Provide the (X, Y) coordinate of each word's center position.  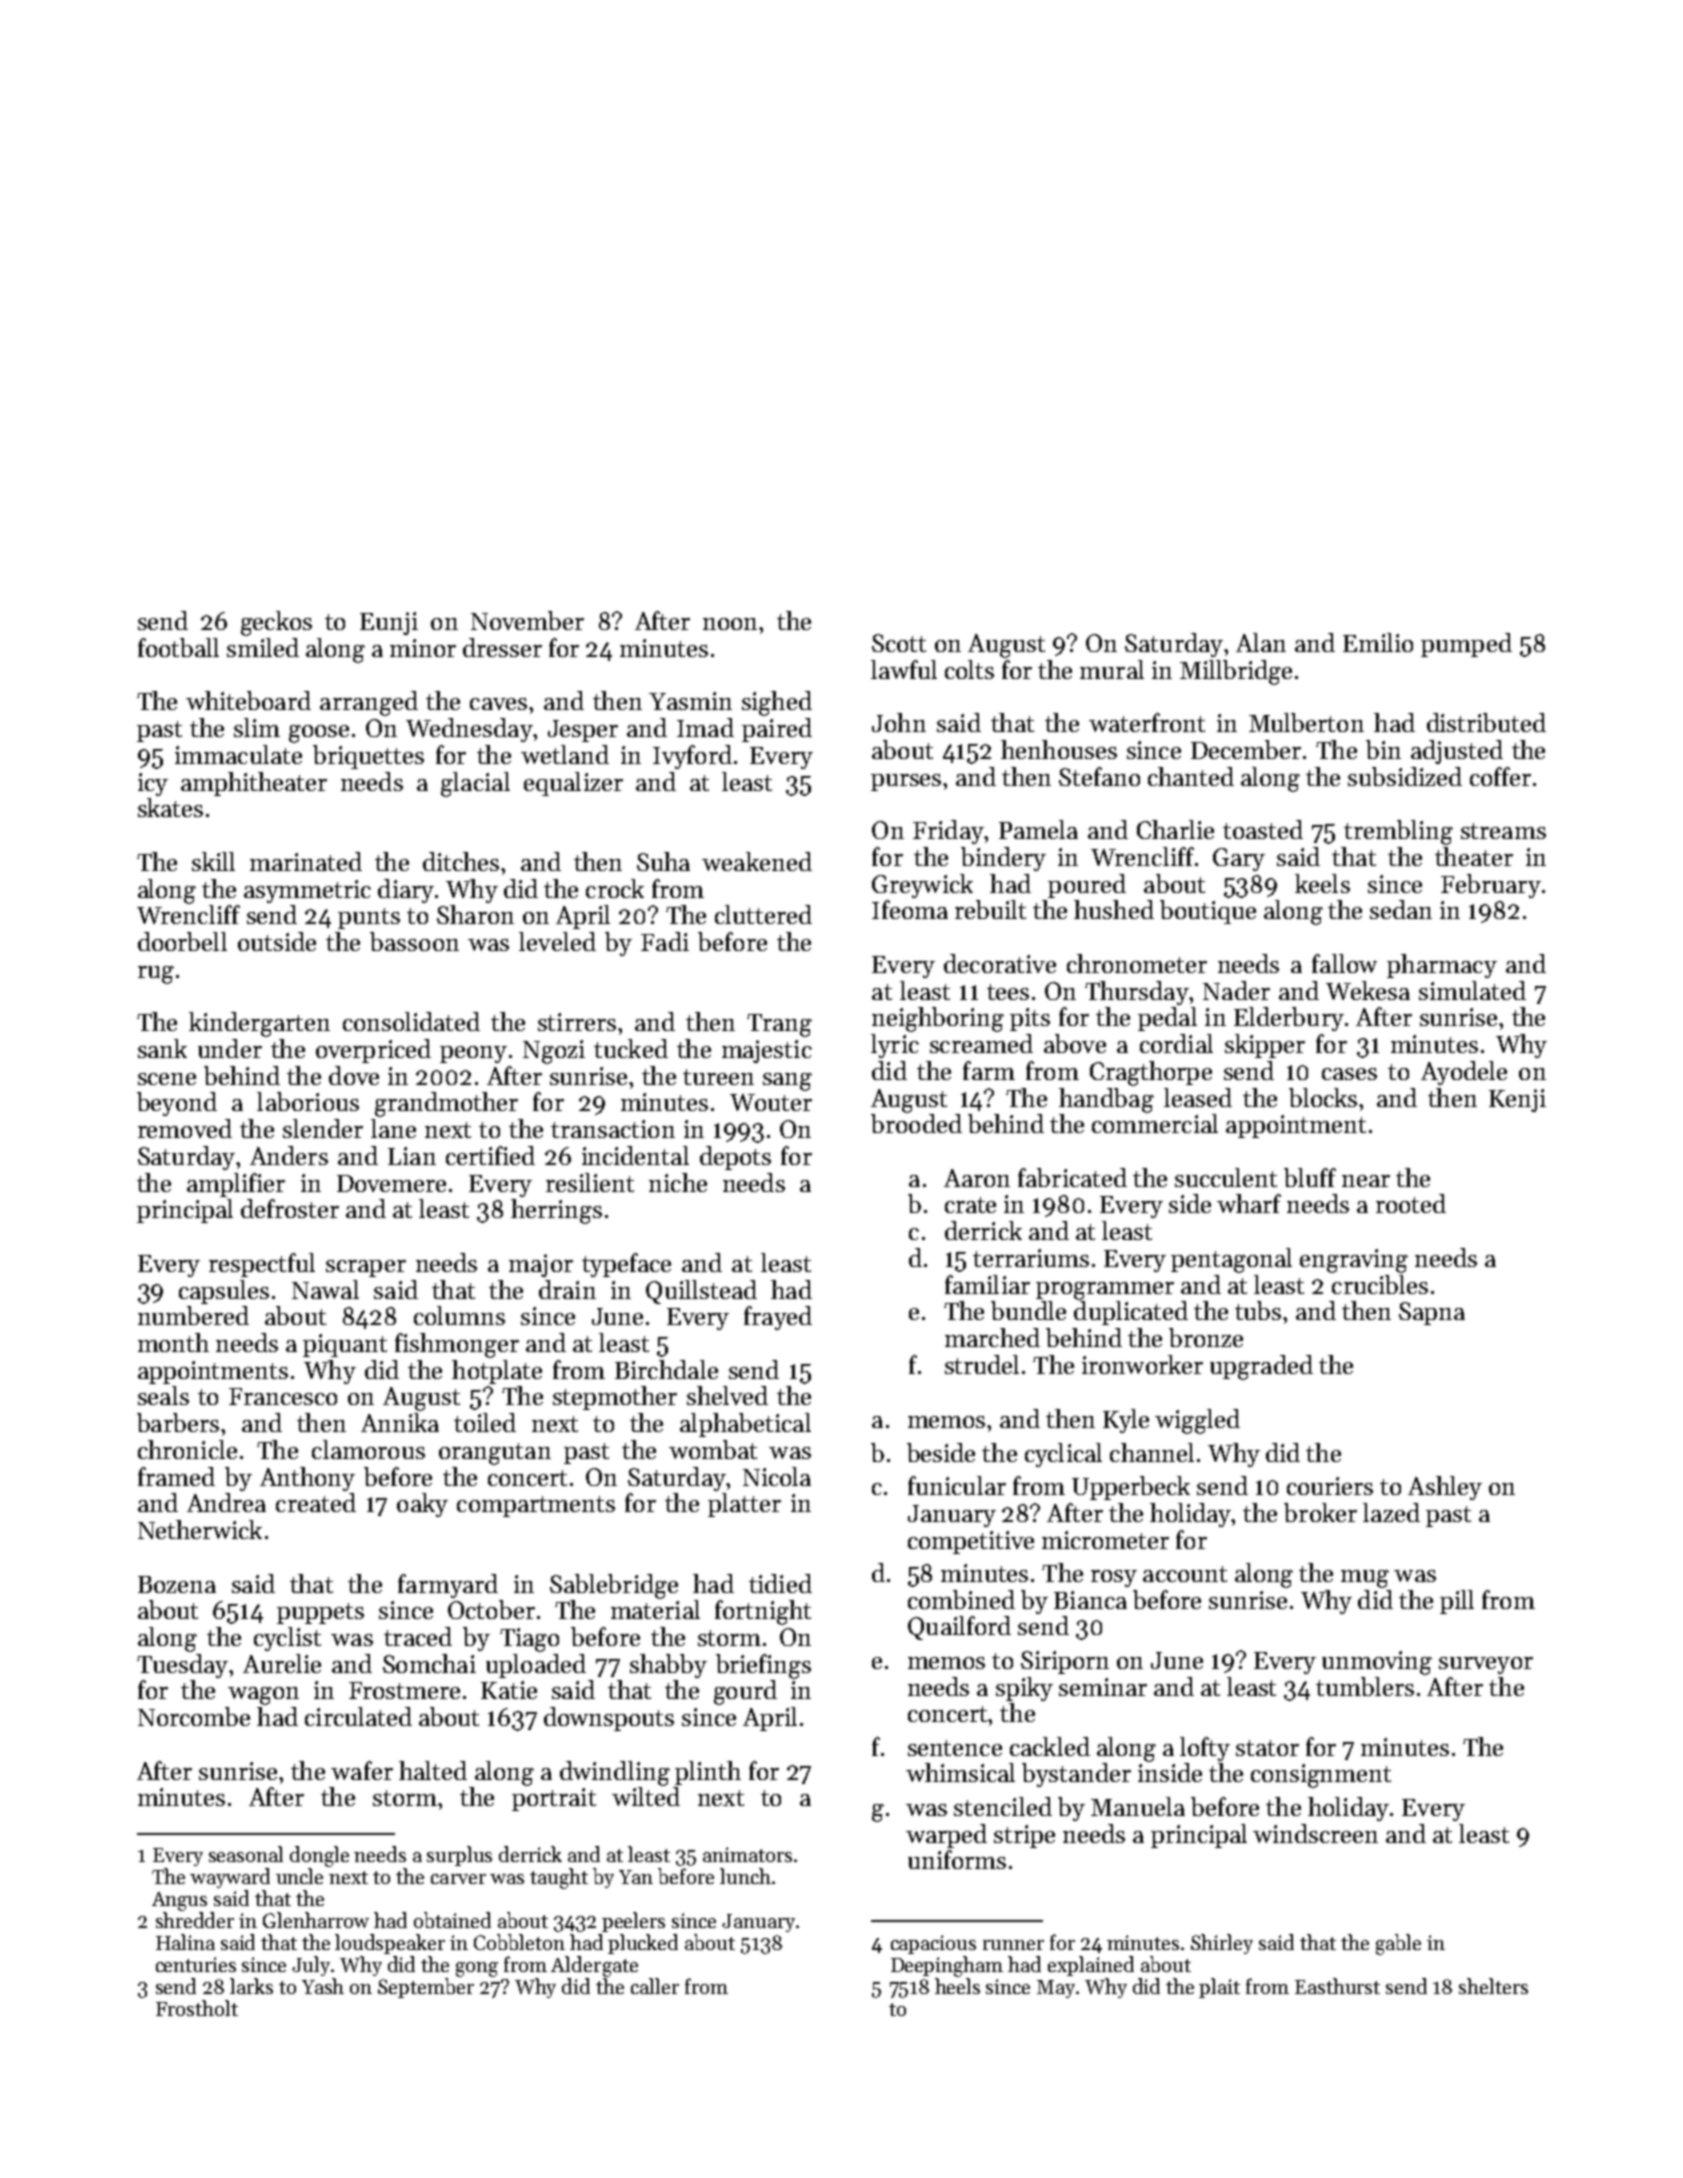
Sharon (475, 914)
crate (970, 1205)
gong (477, 1969)
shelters (1493, 1986)
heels (957, 1986)
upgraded (1261, 1367)
